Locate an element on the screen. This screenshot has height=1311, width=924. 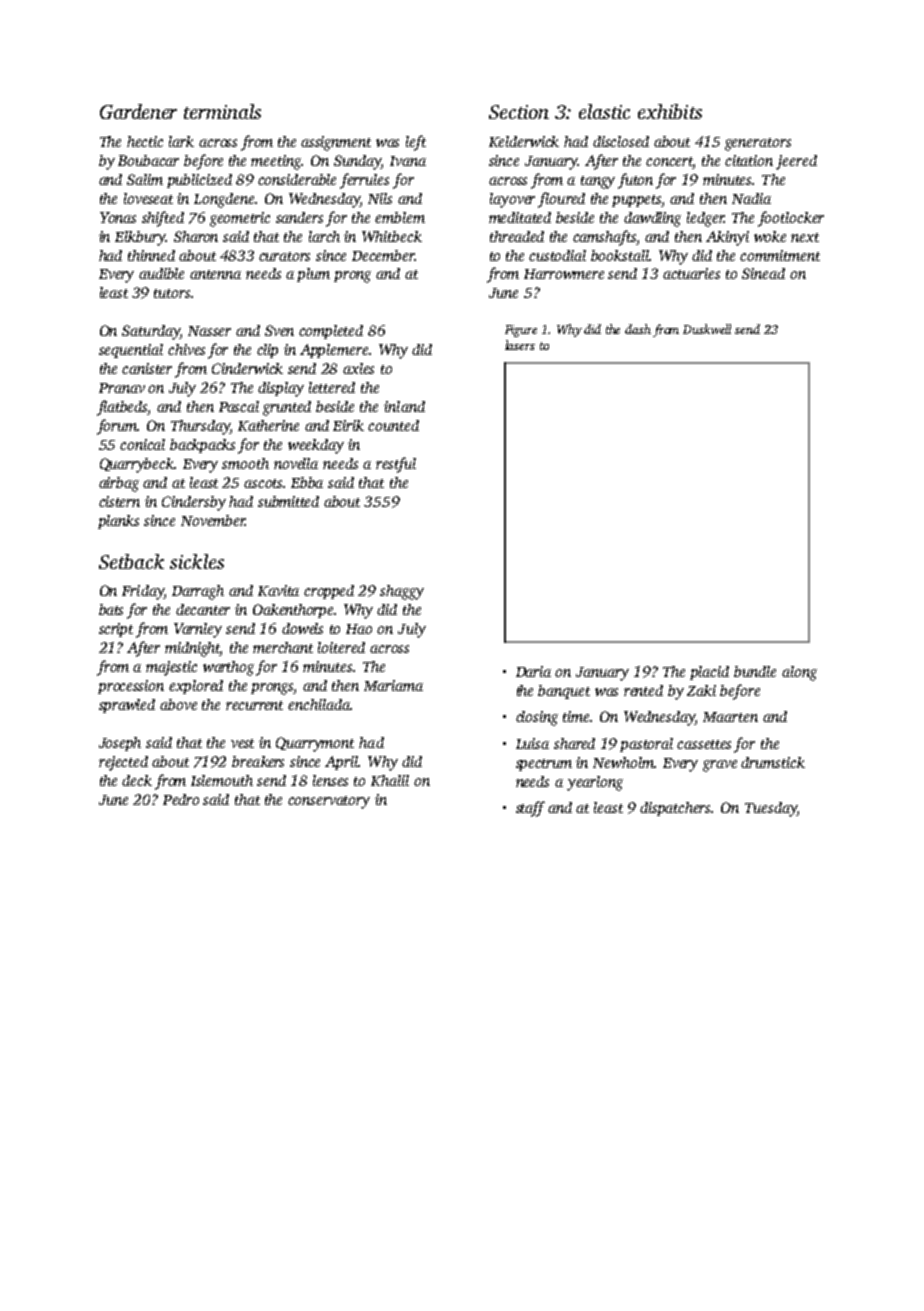
elastic is located at coordinates (604, 111).
